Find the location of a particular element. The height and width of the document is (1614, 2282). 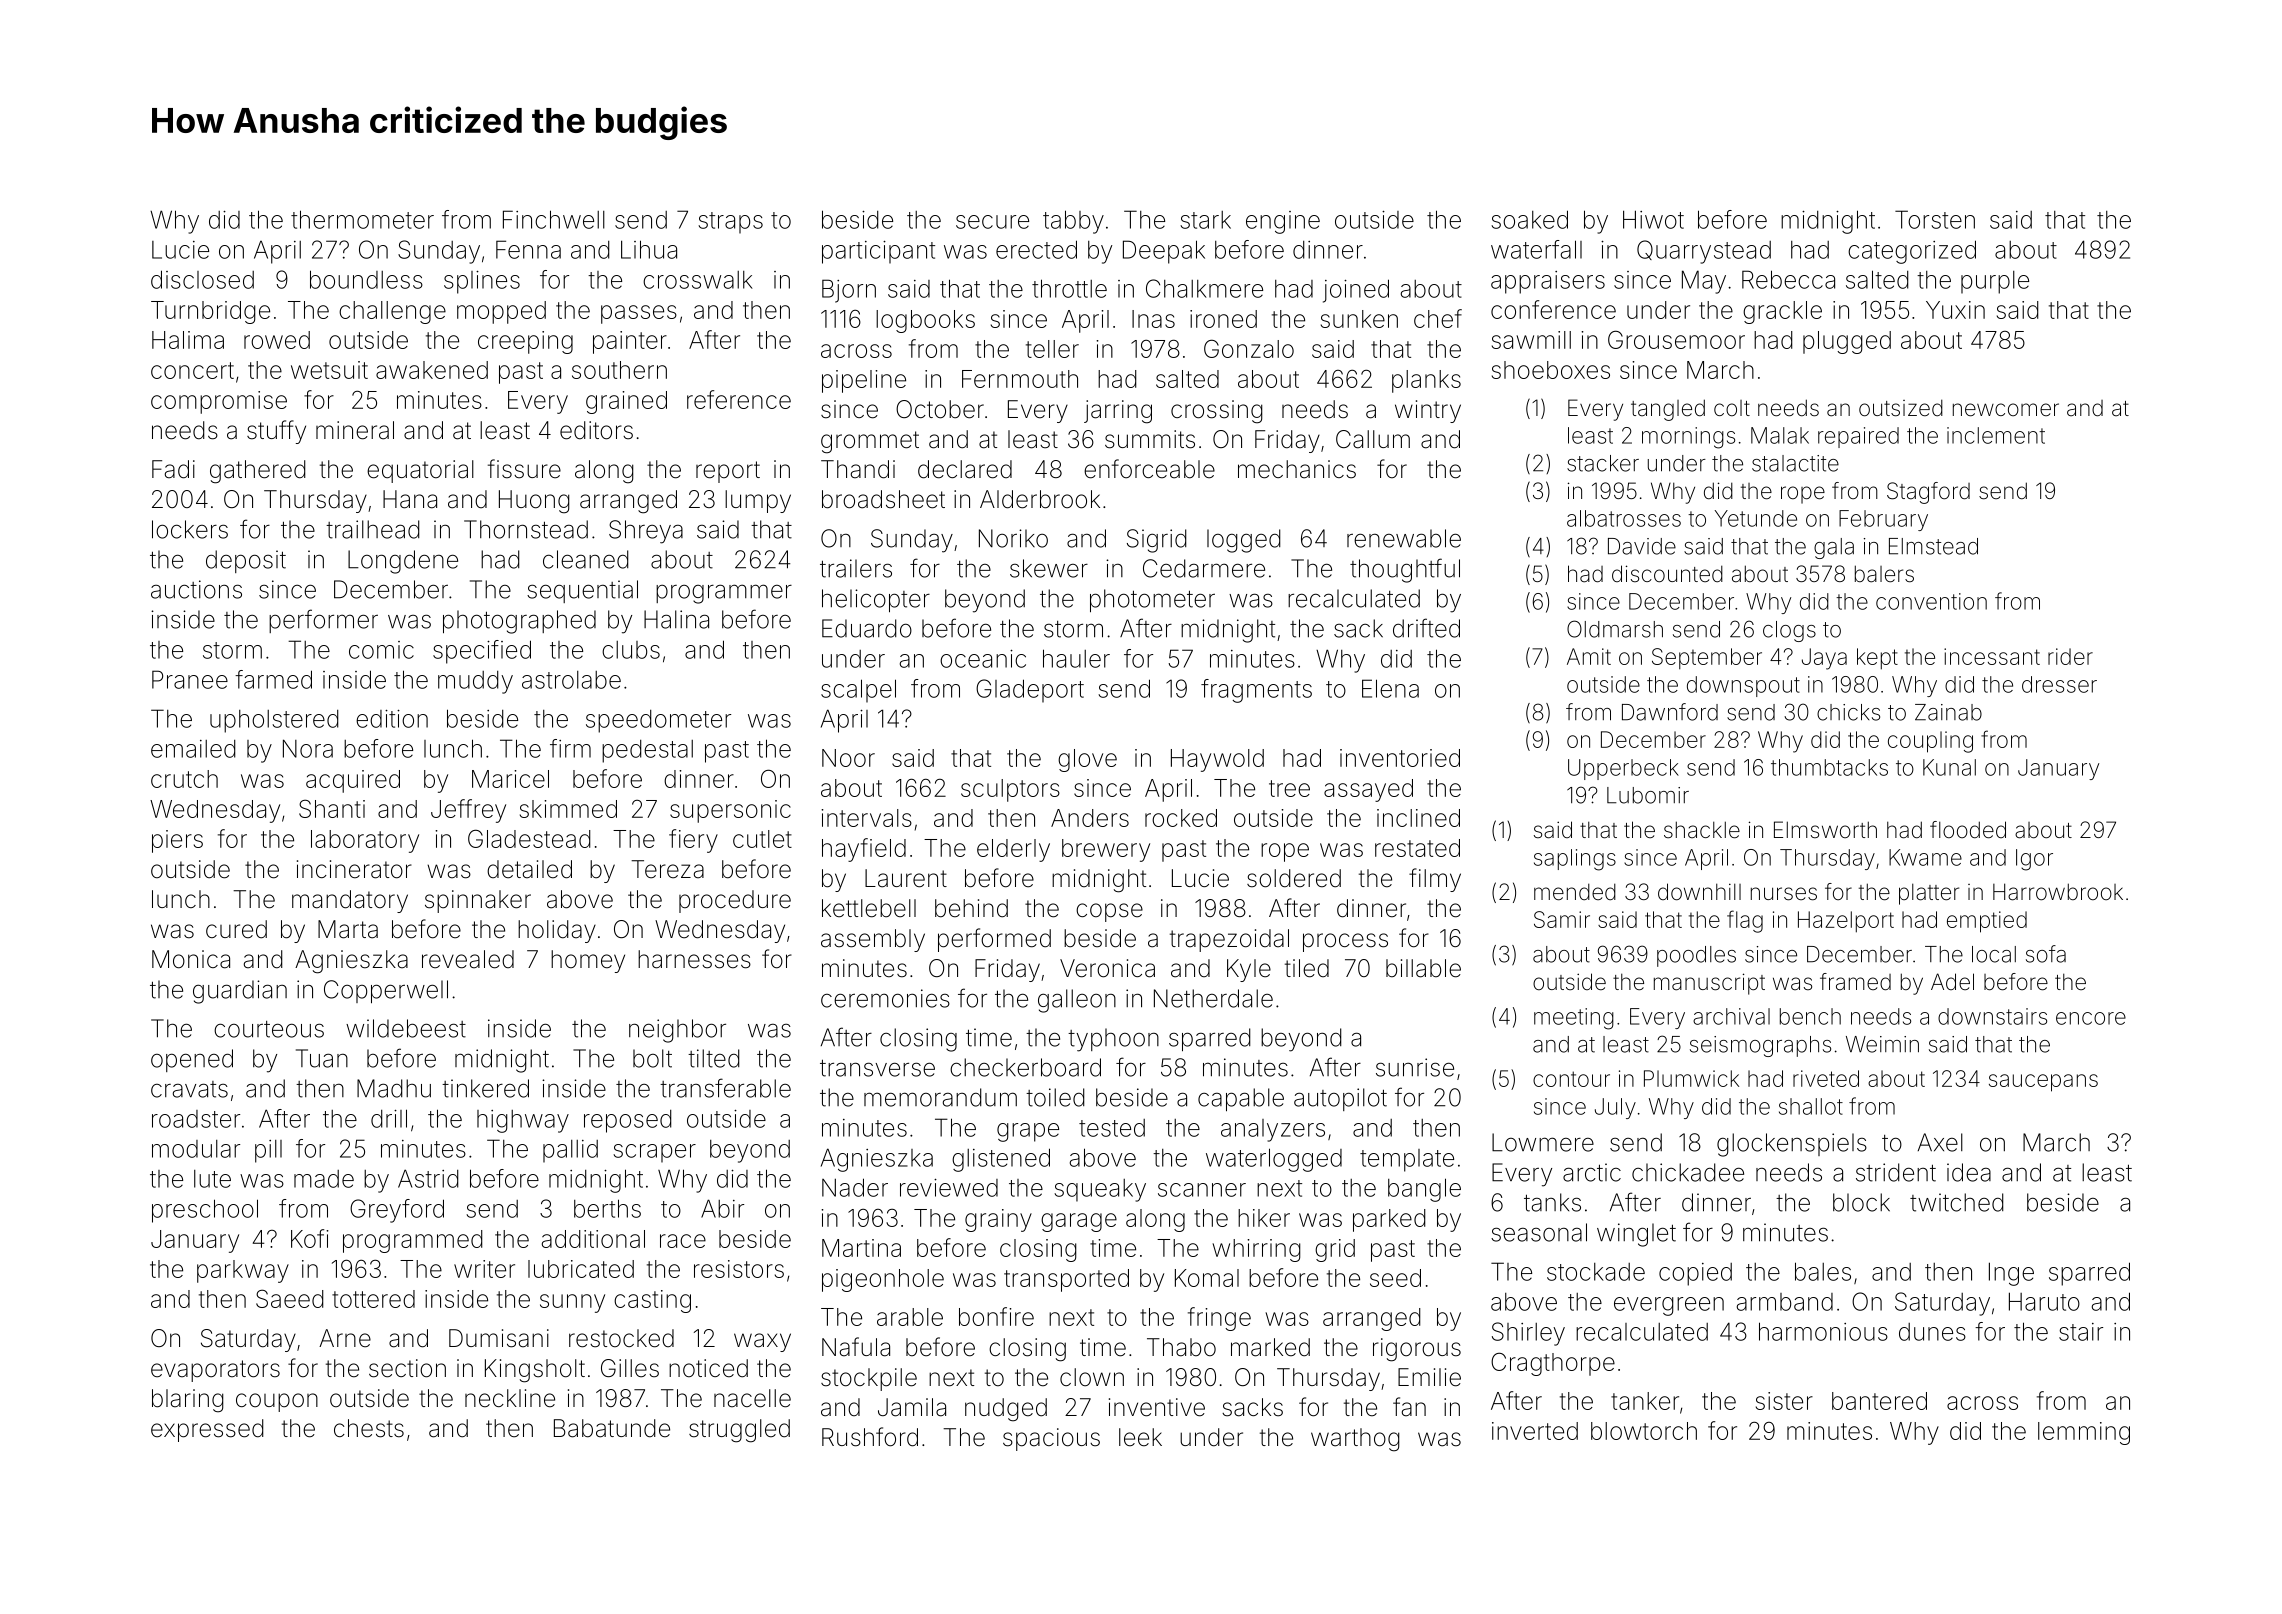

Dawnford is located at coordinates (1670, 712).
